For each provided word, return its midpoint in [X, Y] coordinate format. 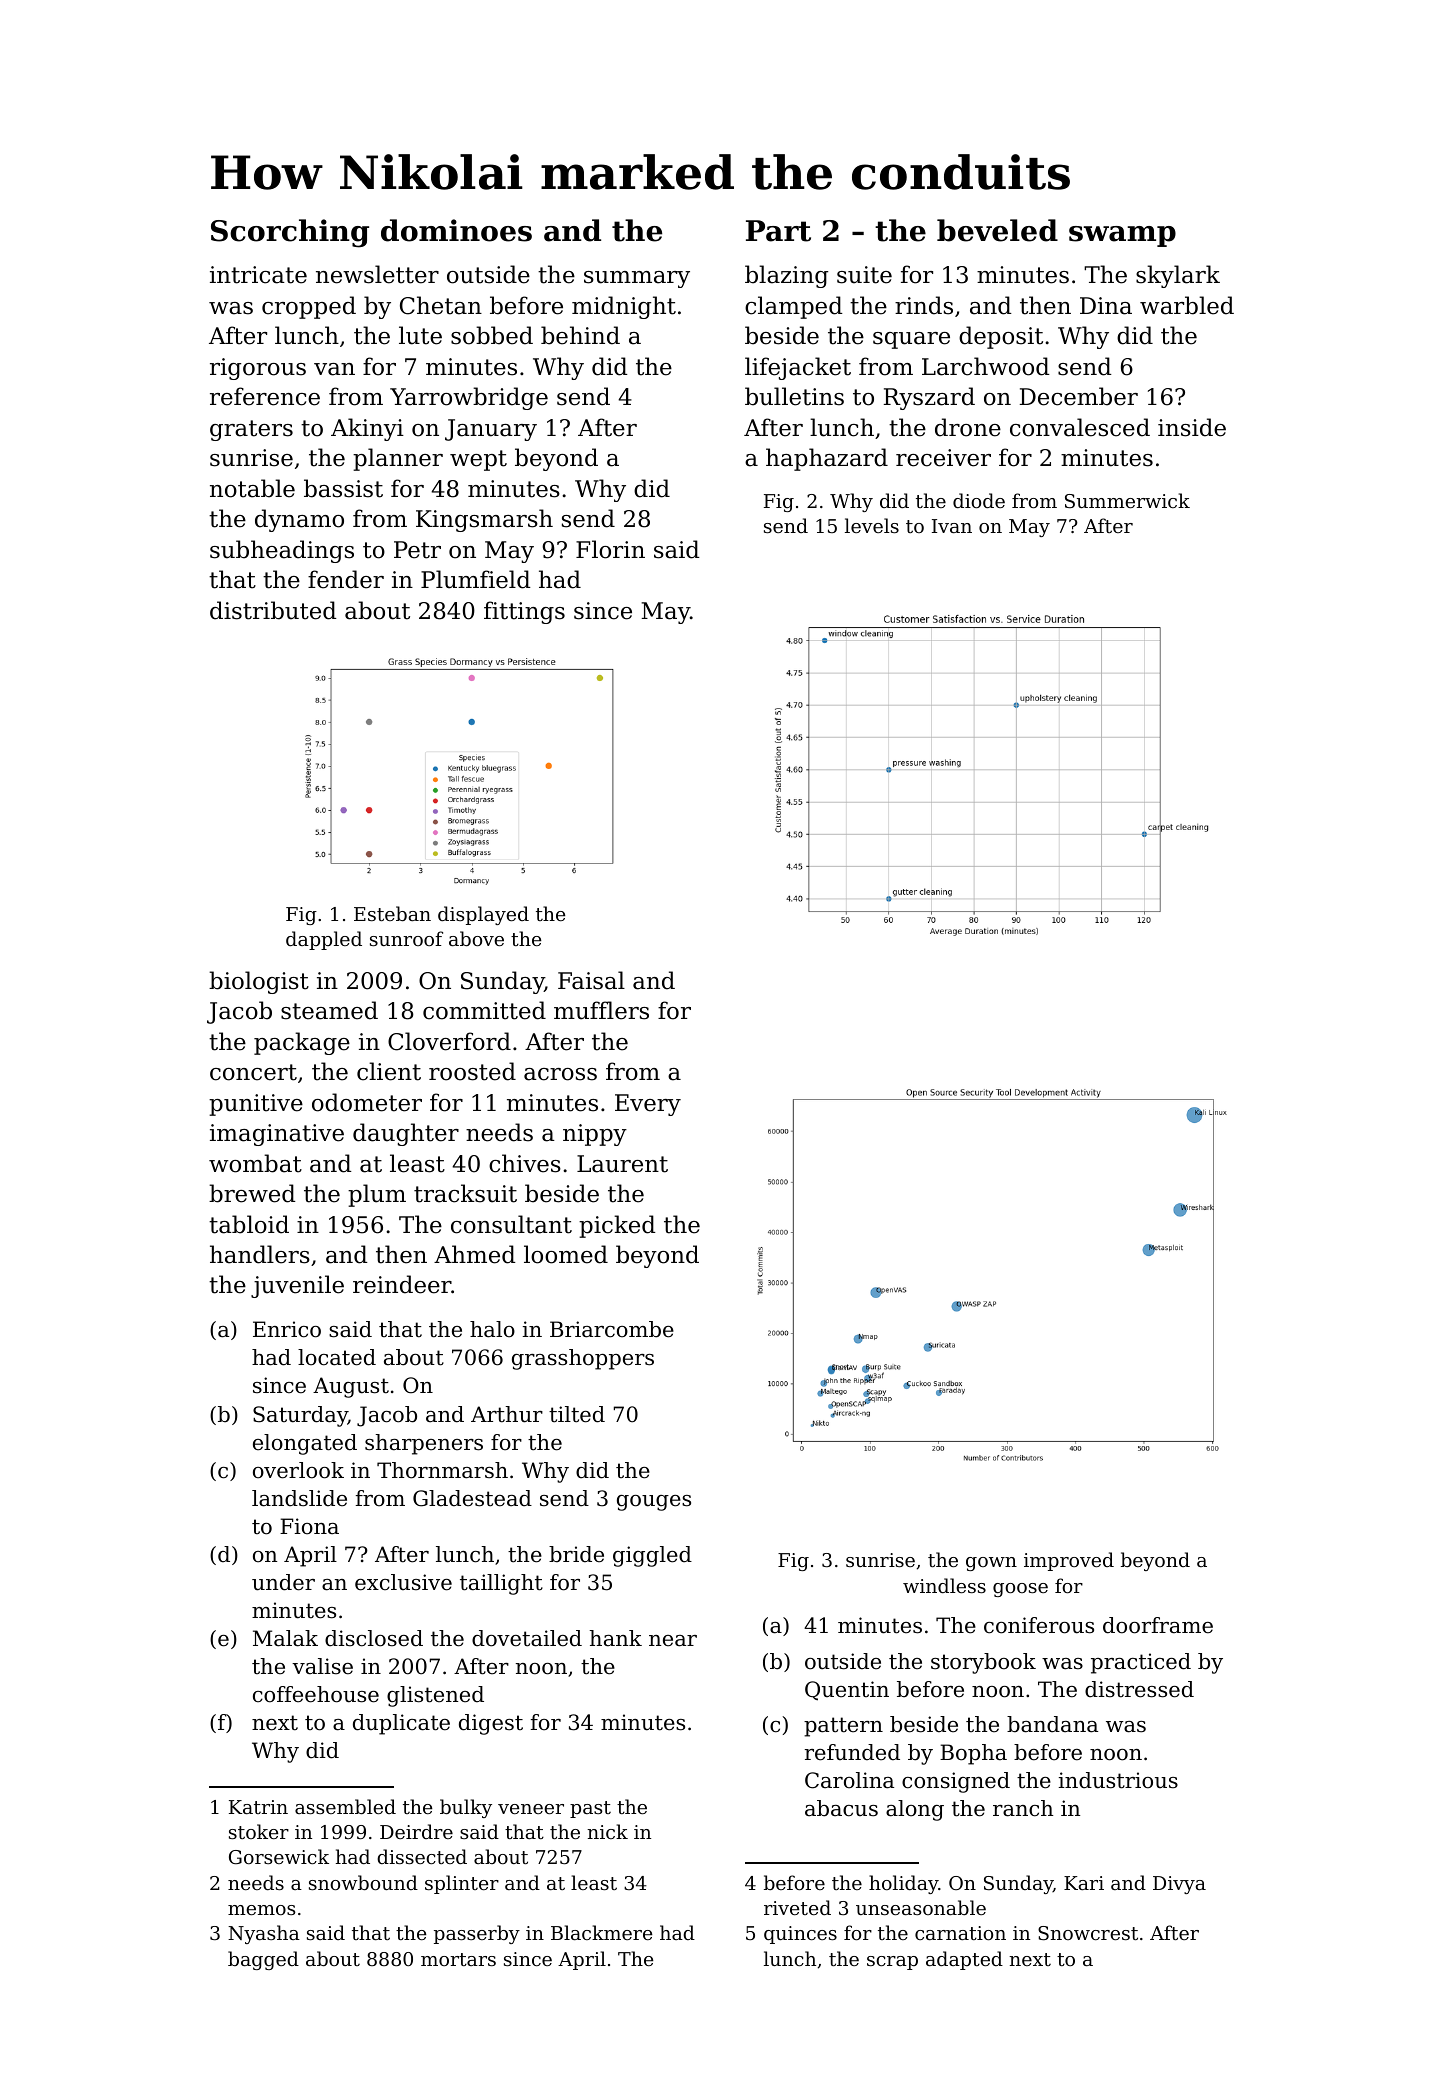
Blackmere [602, 1932]
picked [617, 1226]
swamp [1122, 236]
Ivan [952, 526]
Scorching [290, 233]
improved [1069, 1561]
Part [778, 231]
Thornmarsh [442, 1470]
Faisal [591, 980]
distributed [273, 610]
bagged [263, 1960]
